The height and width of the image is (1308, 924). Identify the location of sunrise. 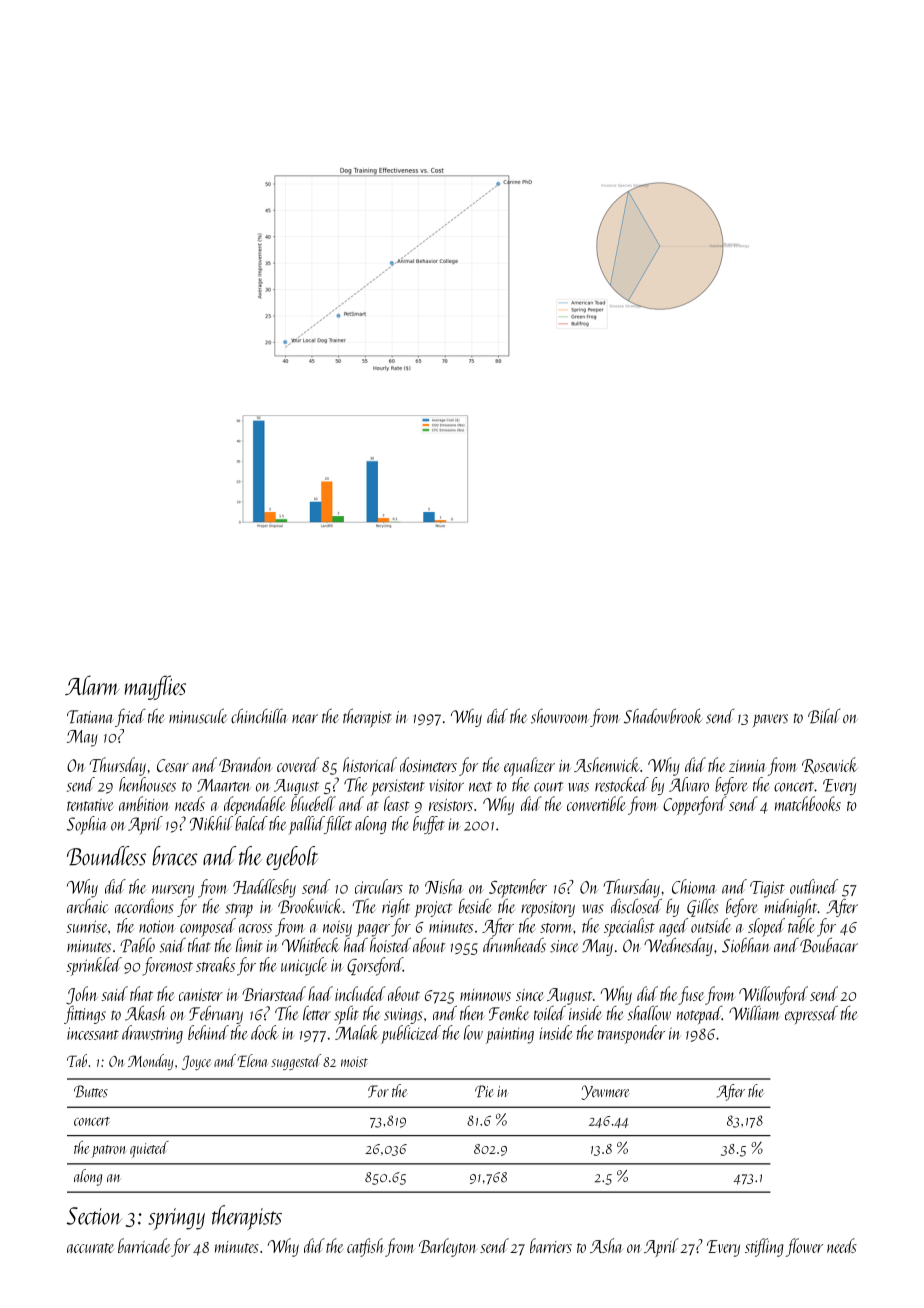
(87, 926).
